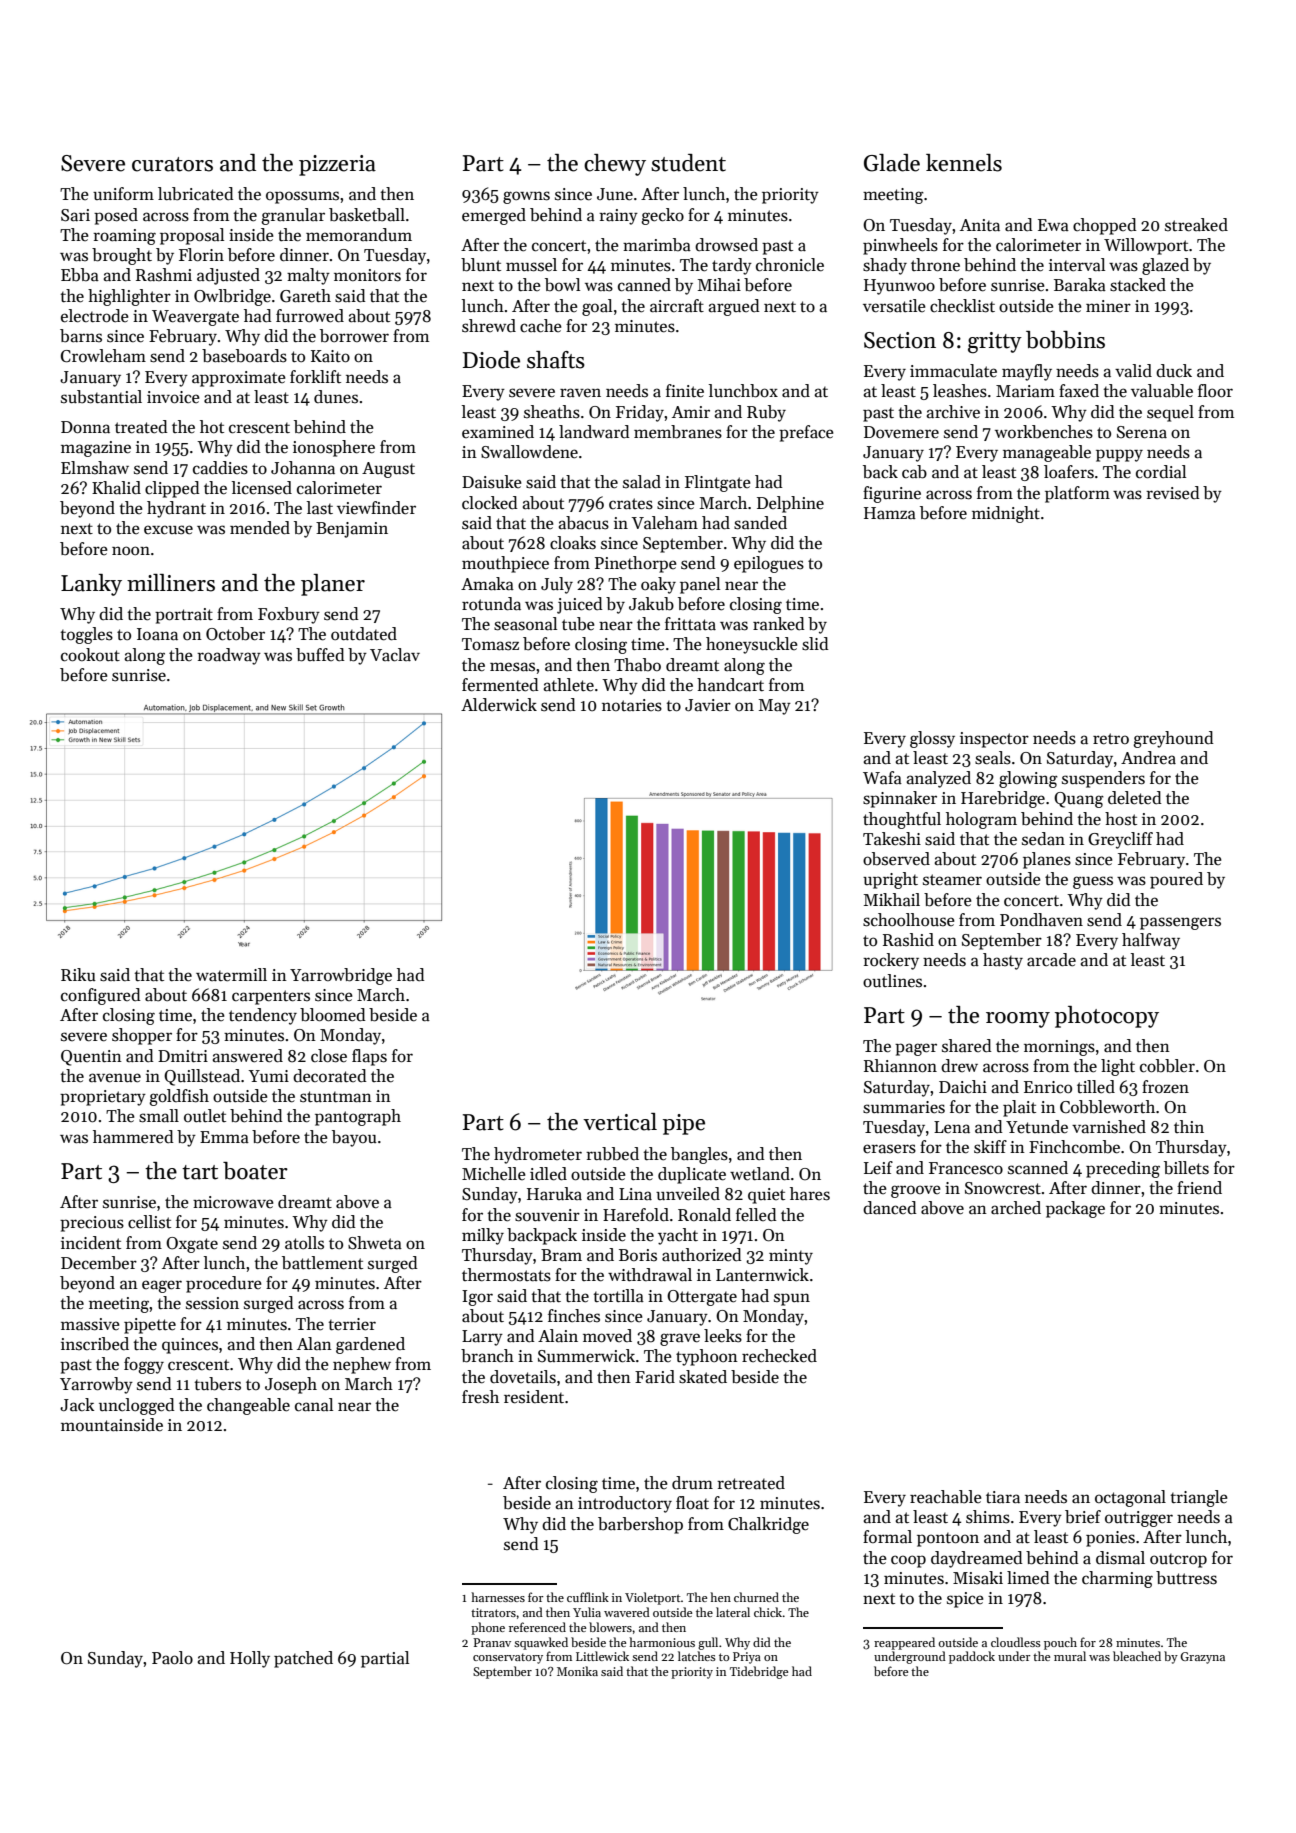 This document has width=1296, height=1833. Describe the element at coordinates (1142, 432) in the document. I see `Serena` at that location.
